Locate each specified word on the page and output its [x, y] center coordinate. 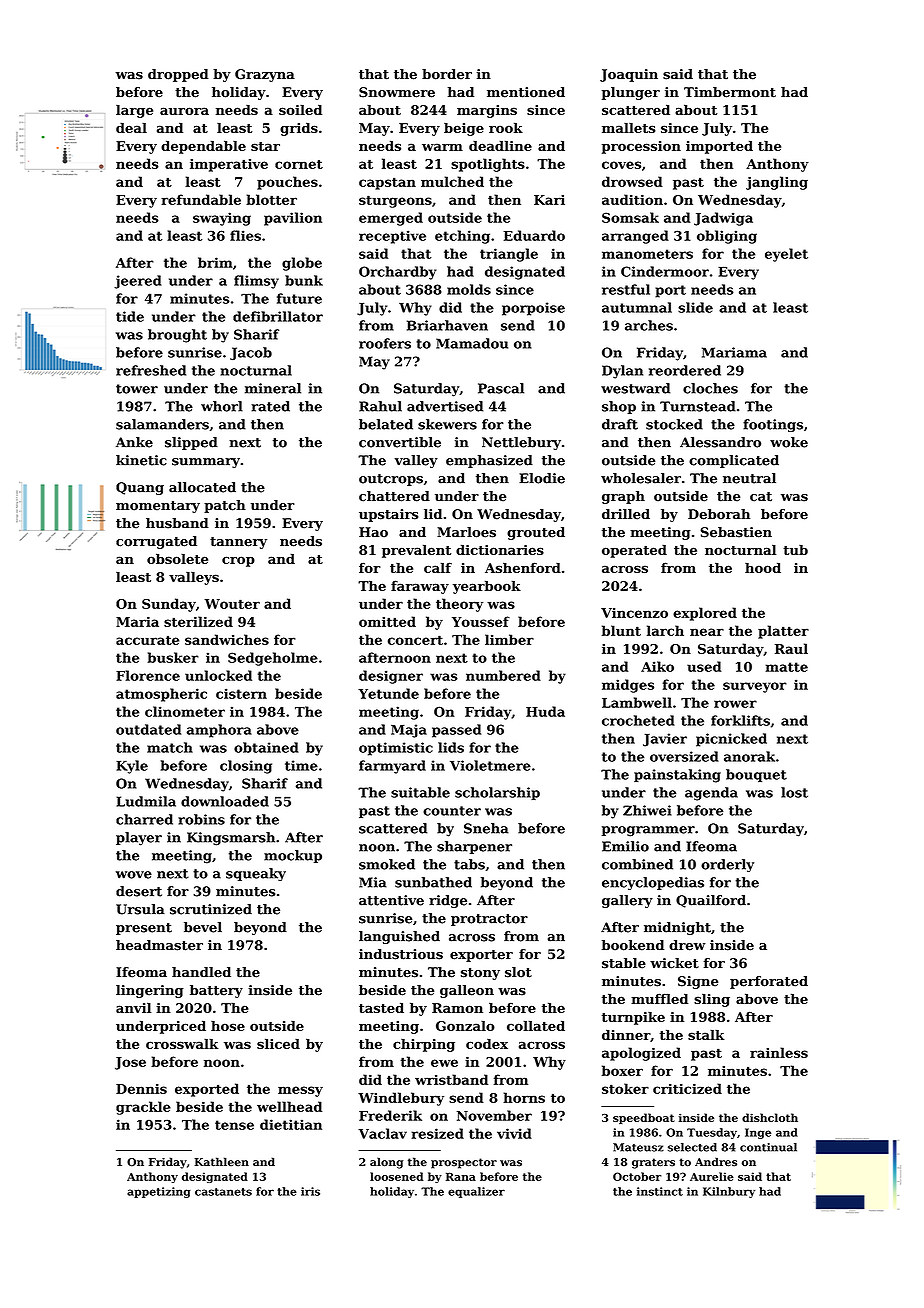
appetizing [159, 1192]
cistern [241, 693]
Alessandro [720, 442]
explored [705, 614]
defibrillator [278, 316]
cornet [299, 164]
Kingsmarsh [231, 839]
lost [794, 792]
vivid [514, 1133]
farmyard [392, 767]
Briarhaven [447, 325]
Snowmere [397, 92]
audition [632, 199]
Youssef [481, 621]
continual [768, 1147]
